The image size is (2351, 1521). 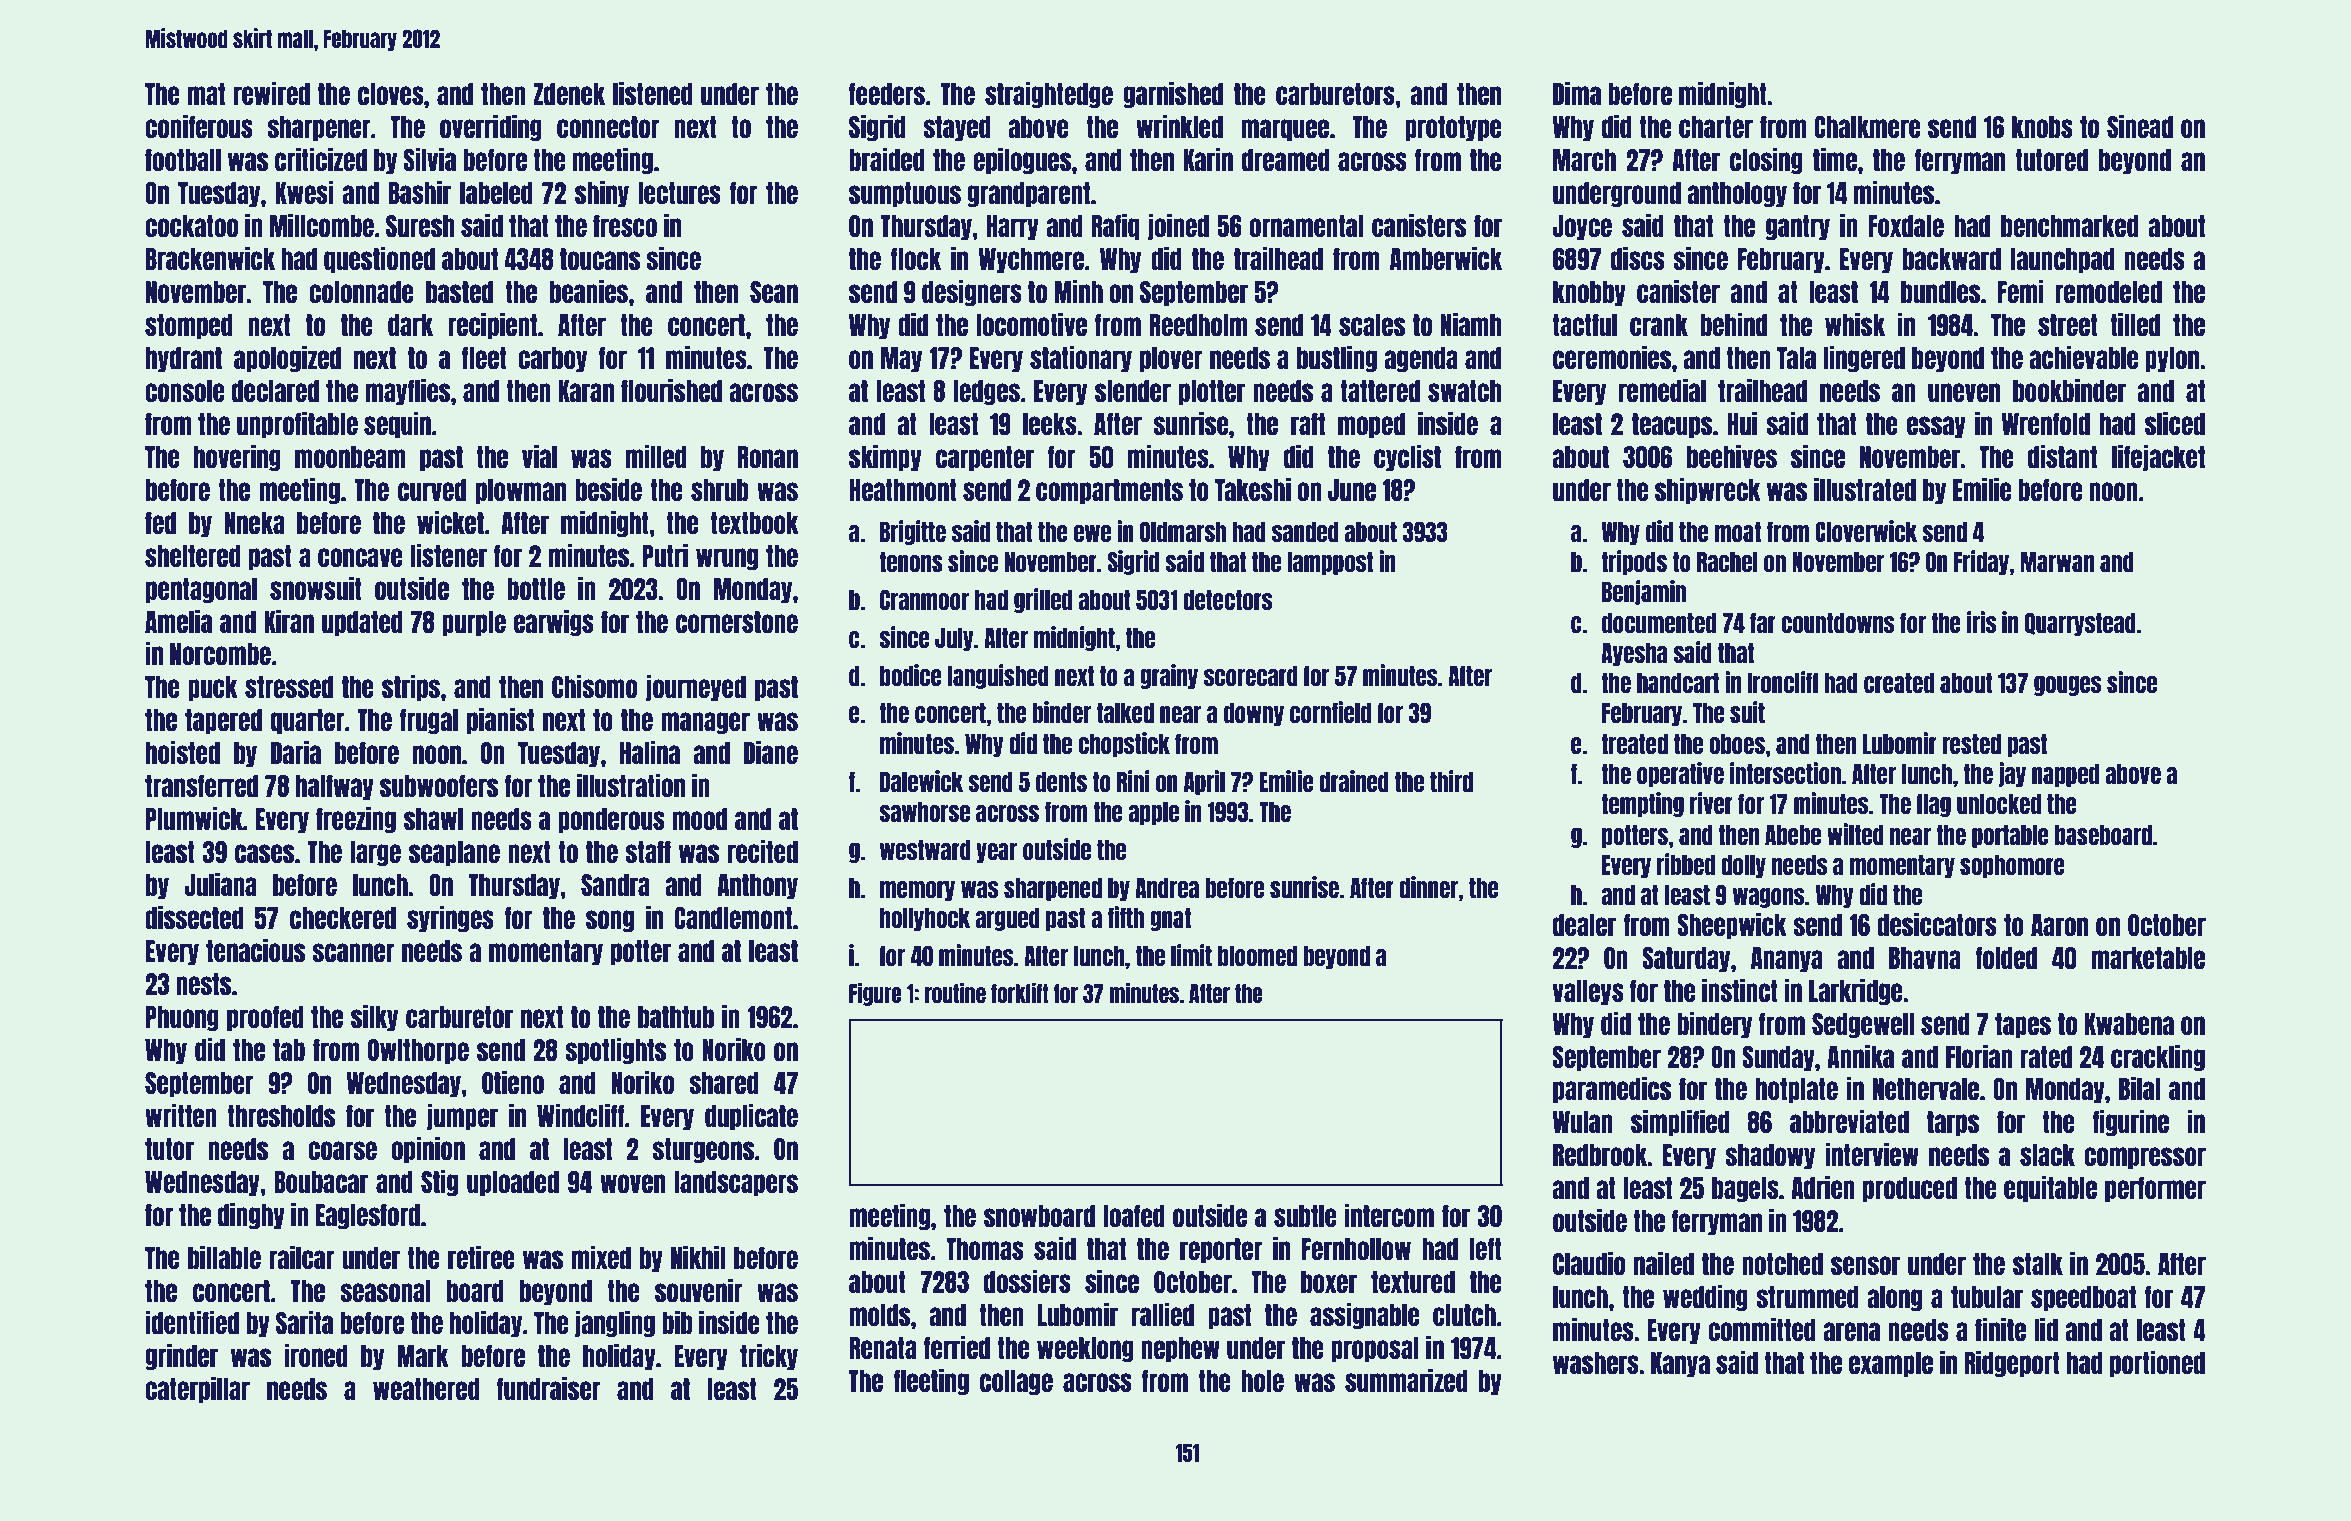 I want to click on compressor, so click(x=2145, y=1158).
